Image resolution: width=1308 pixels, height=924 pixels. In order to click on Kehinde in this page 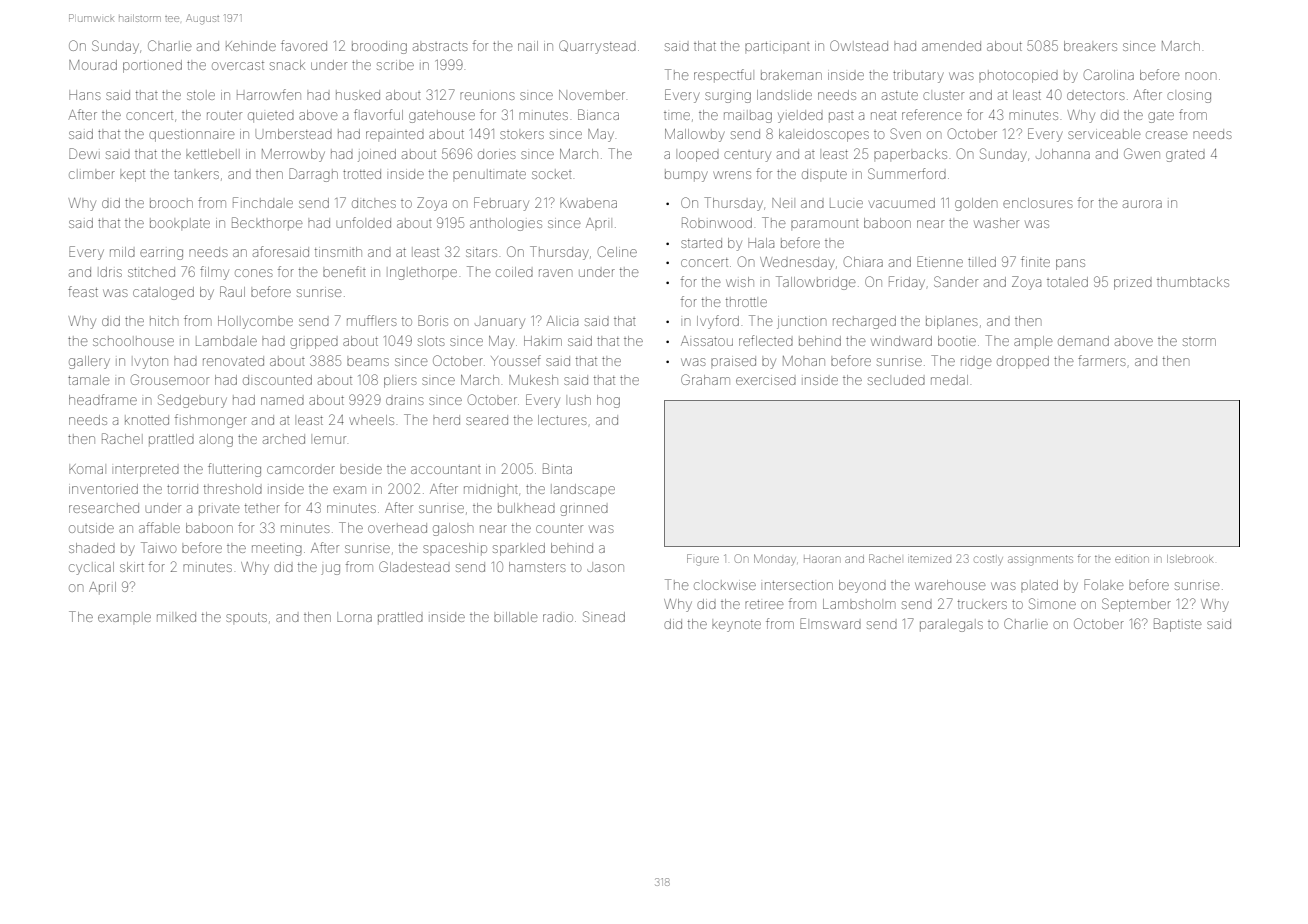, I will do `click(251, 46)`.
